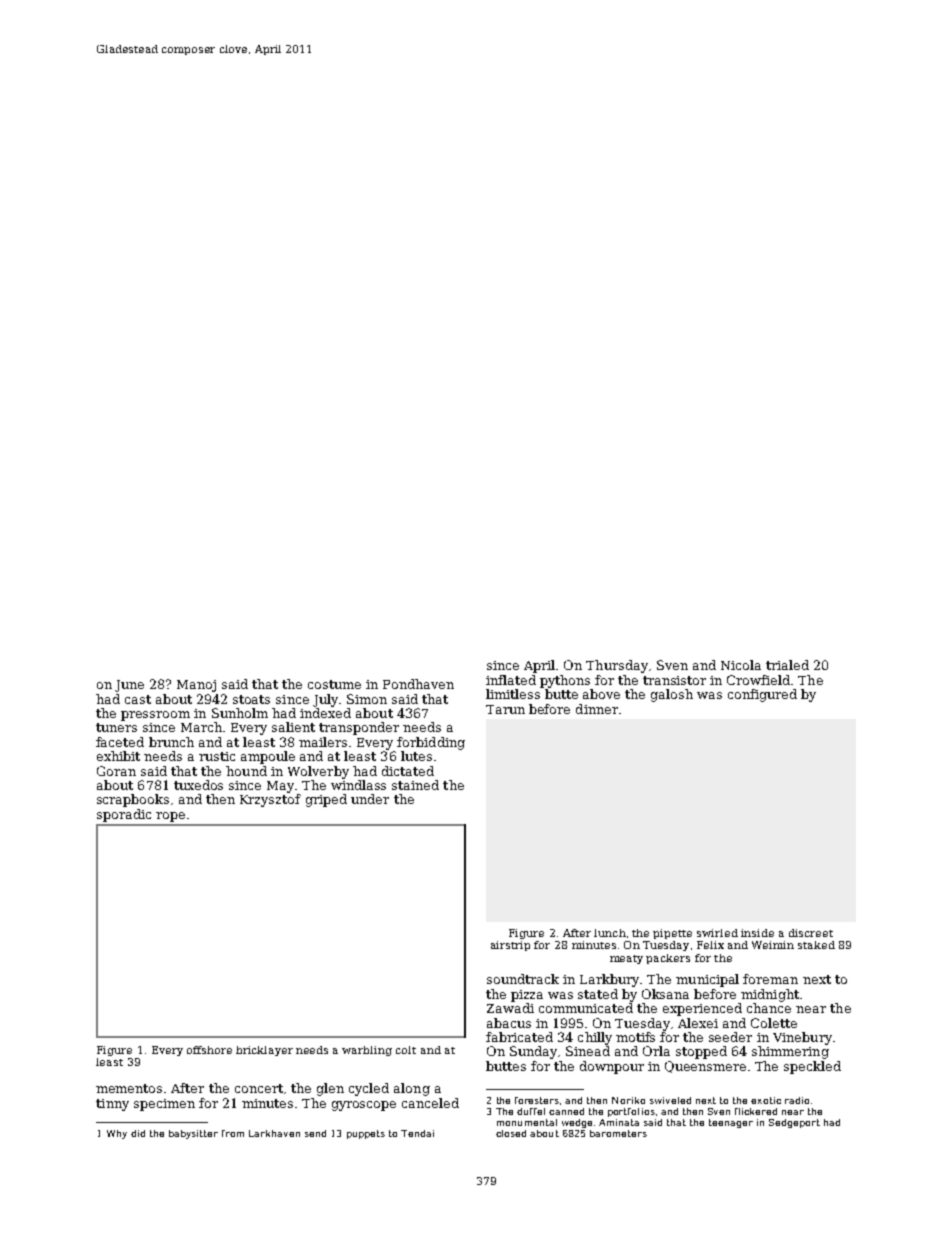  Describe the element at coordinates (129, 686) in the screenshot. I see `June` at that location.
